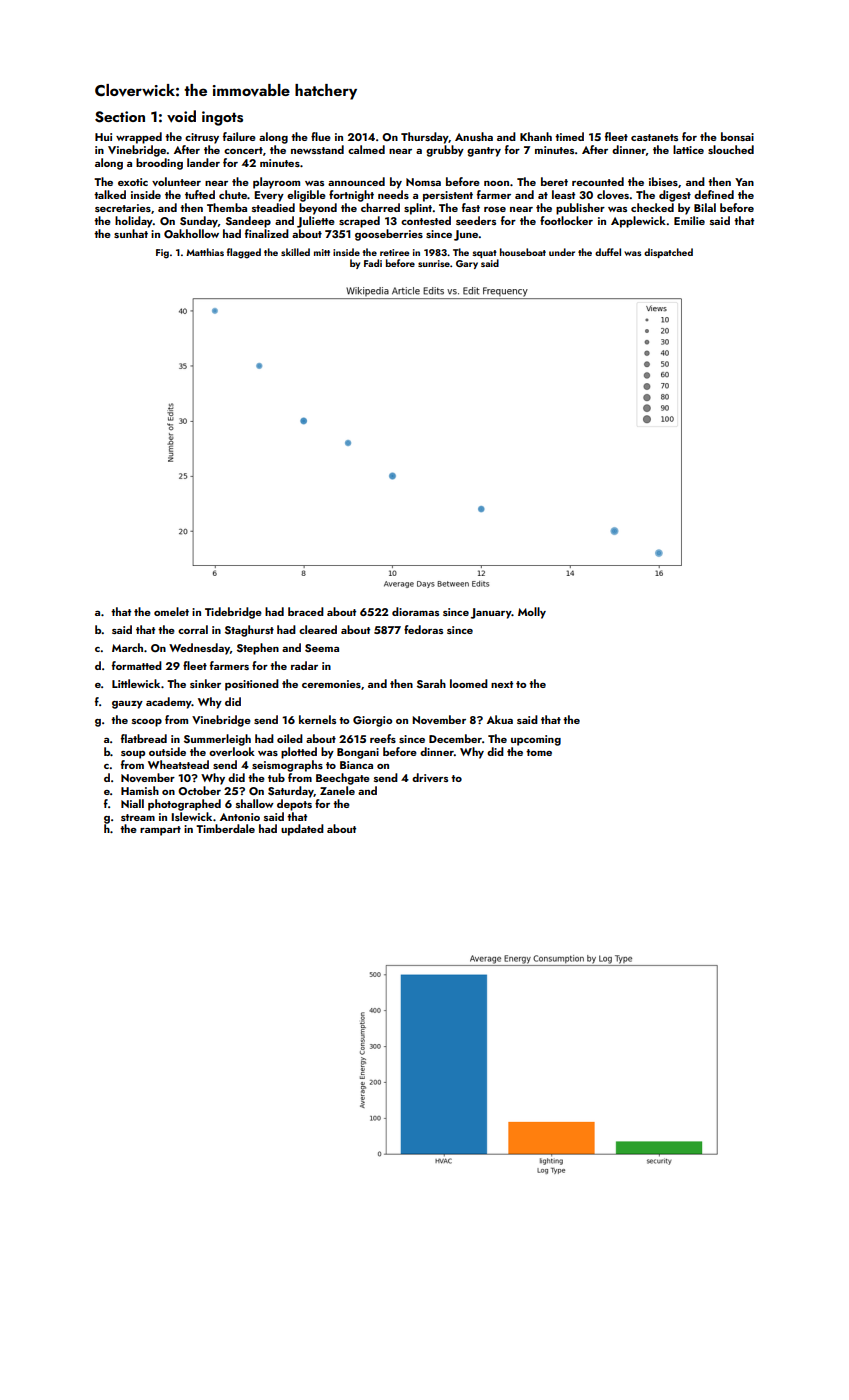 The width and height of the page is (849, 1400). Describe the element at coordinates (306, 611) in the page. I see `braced` at that location.
